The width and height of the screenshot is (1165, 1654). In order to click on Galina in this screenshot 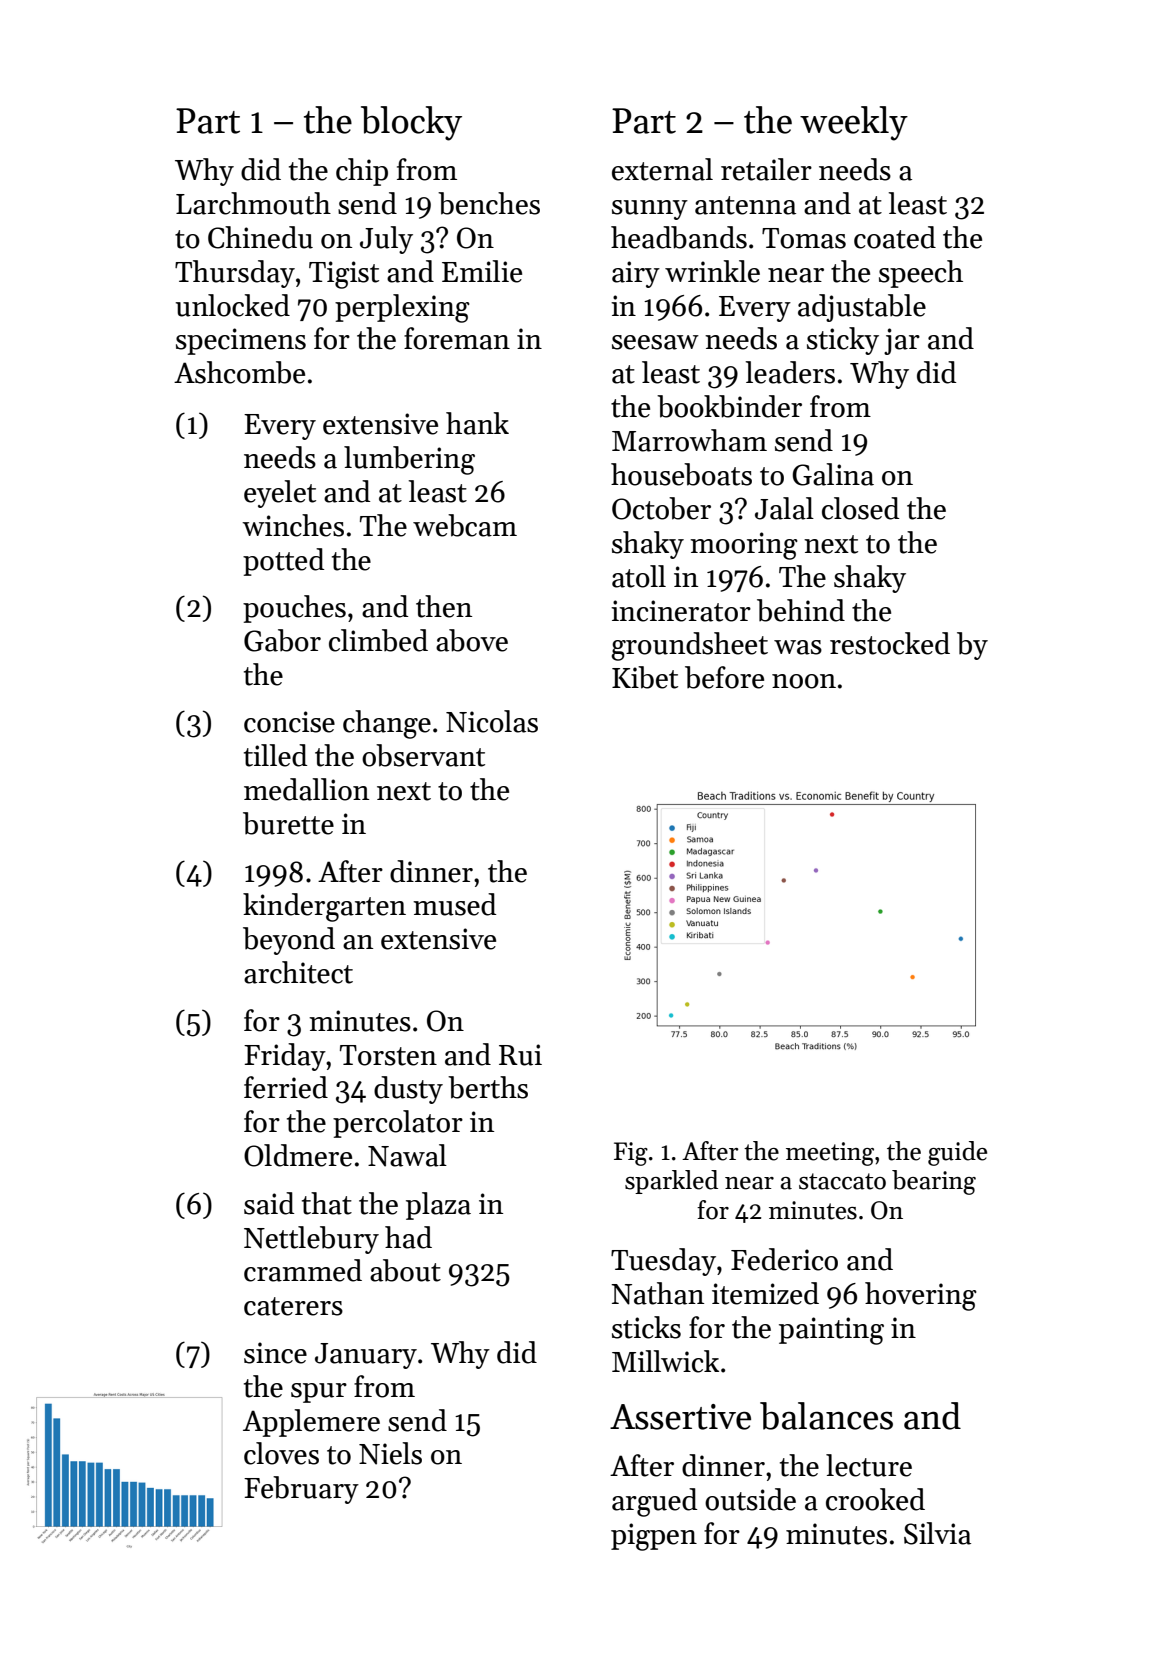, I will do `click(833, 474)`.
